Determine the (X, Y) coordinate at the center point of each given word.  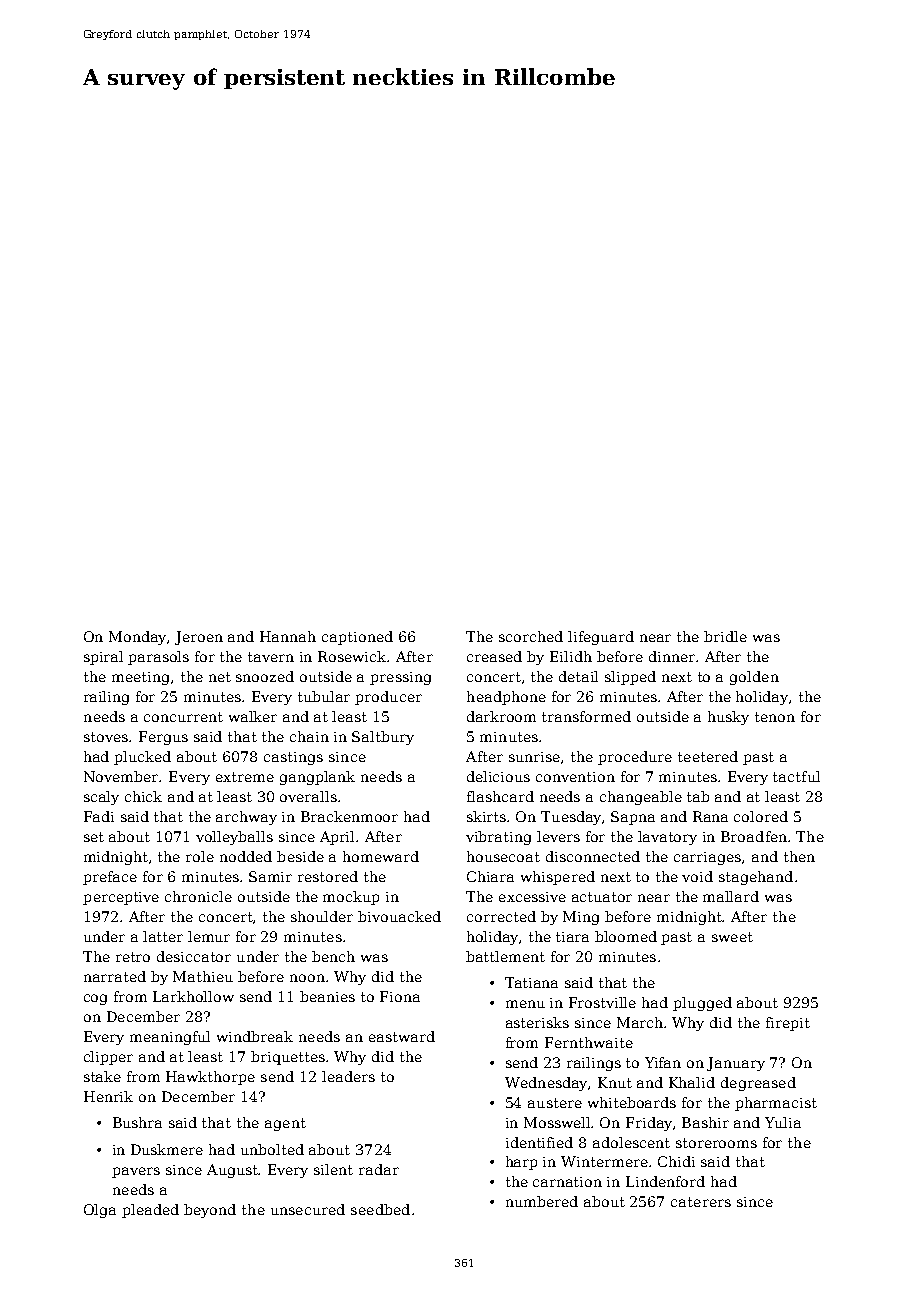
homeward (381, 856)
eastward (402, 1036)
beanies (327, 996)
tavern (271, 657)
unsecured (308, 1209)
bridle (725, 636)
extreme (245, 777)
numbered (542, 1201)
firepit (788, 1024)
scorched (531, 636)
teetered (708, 756)
